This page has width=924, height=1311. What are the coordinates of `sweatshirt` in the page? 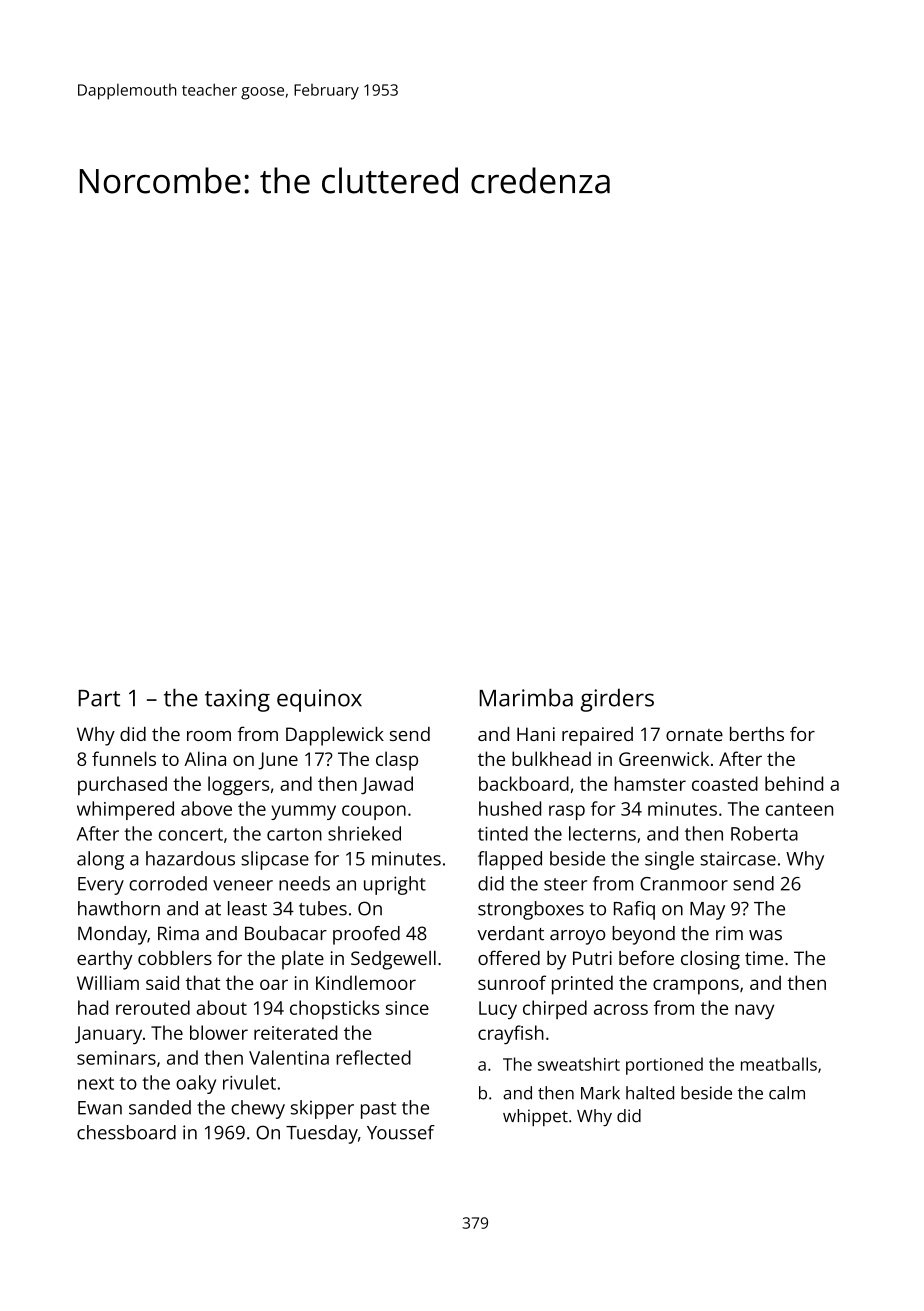 It's located at (579, 1064).
